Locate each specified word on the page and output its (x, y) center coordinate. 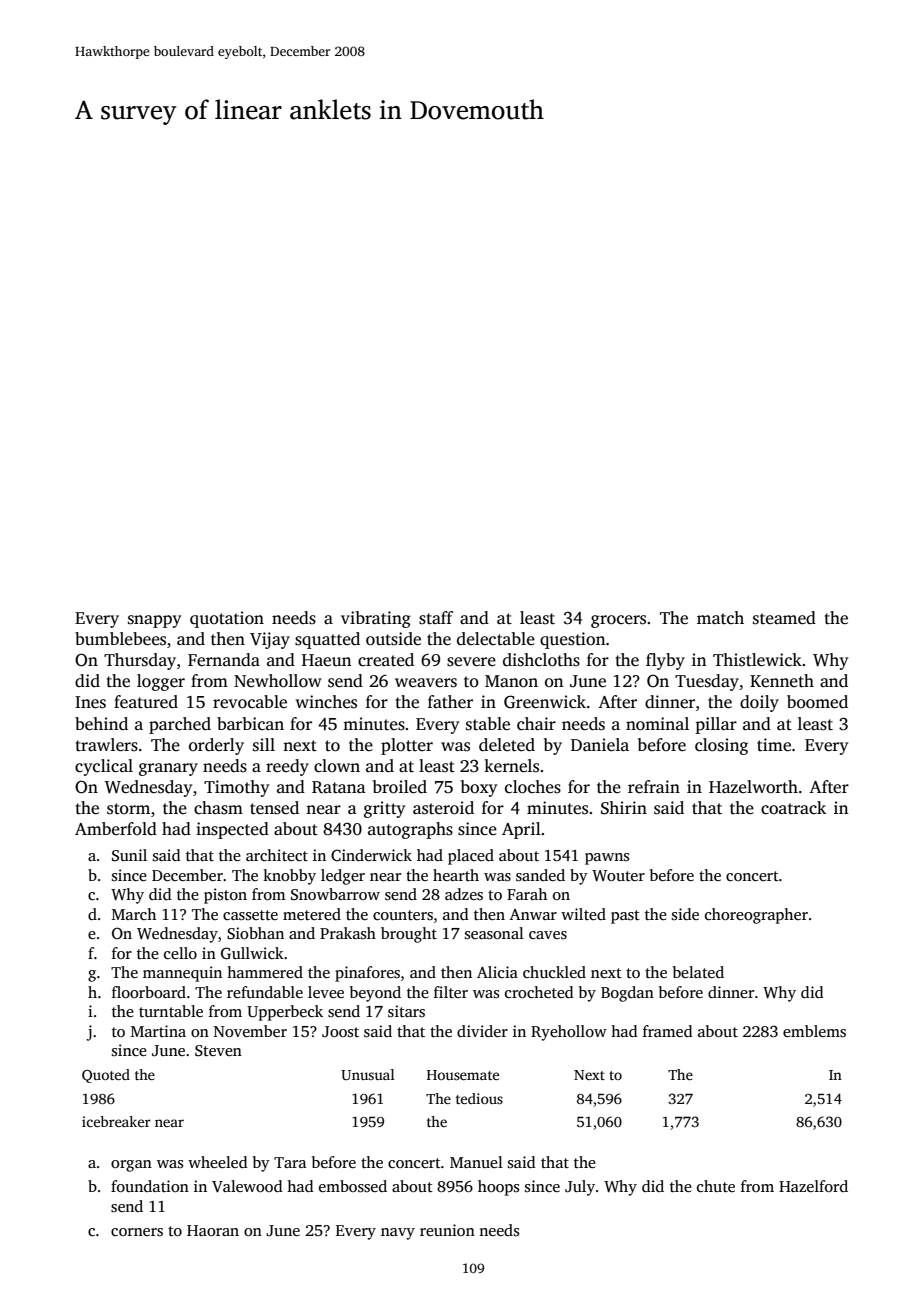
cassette (250, 915)
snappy (154, 621)
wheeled (218, 1162)
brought (409, 935)
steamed (784, 618)
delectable (496, 639)
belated (698, 972)
